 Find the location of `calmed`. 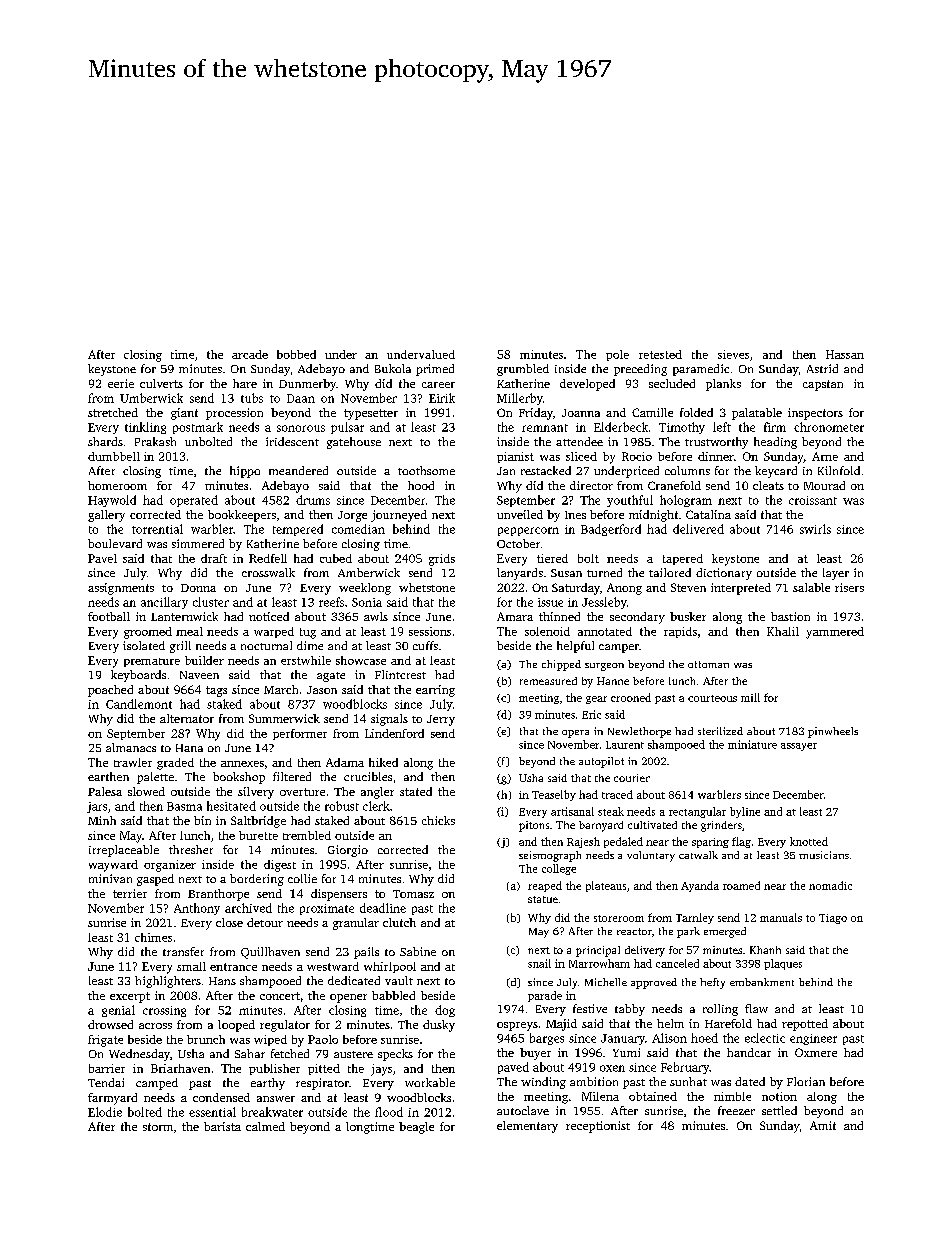

calmed is located at coordinates (265, 1126).
